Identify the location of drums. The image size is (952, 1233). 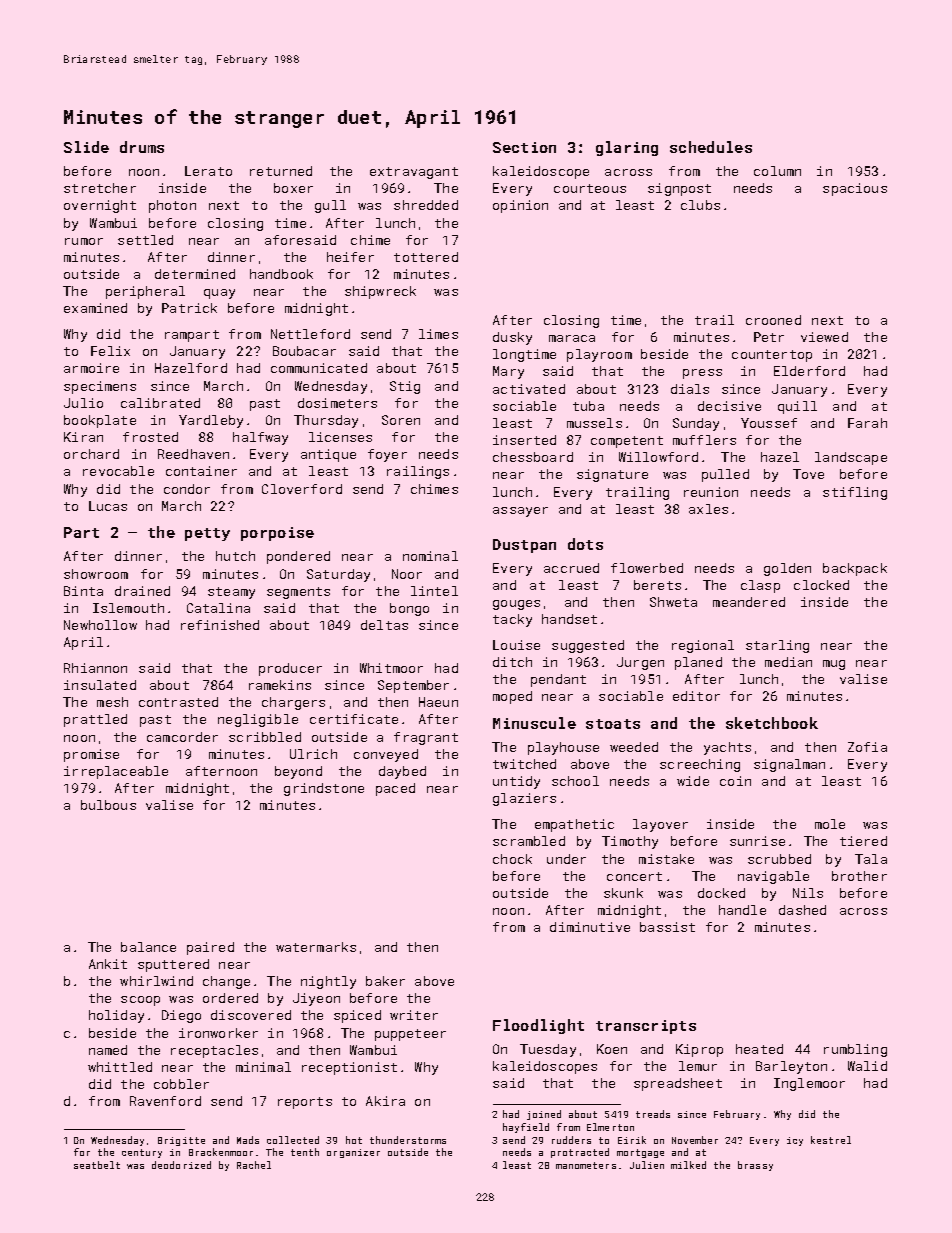
(142, 147).
